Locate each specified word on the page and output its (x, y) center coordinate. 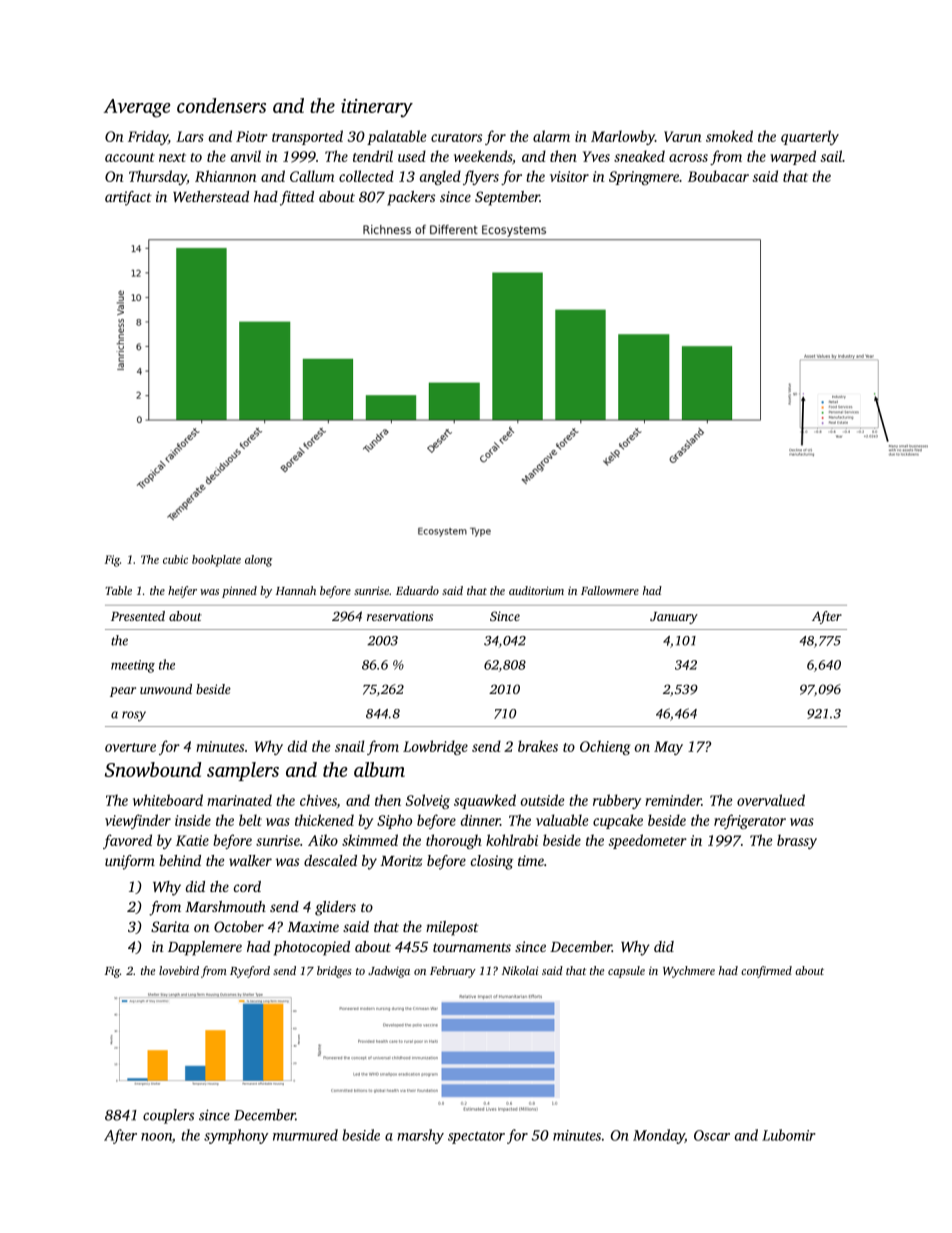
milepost (452, 928)
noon (156, 1137)
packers (411, 198)
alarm (551, 136)
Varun (683, 136)
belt (250, 820)
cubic (175, 559)
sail (831, 156)
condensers (221, 105)
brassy (797, 841)
